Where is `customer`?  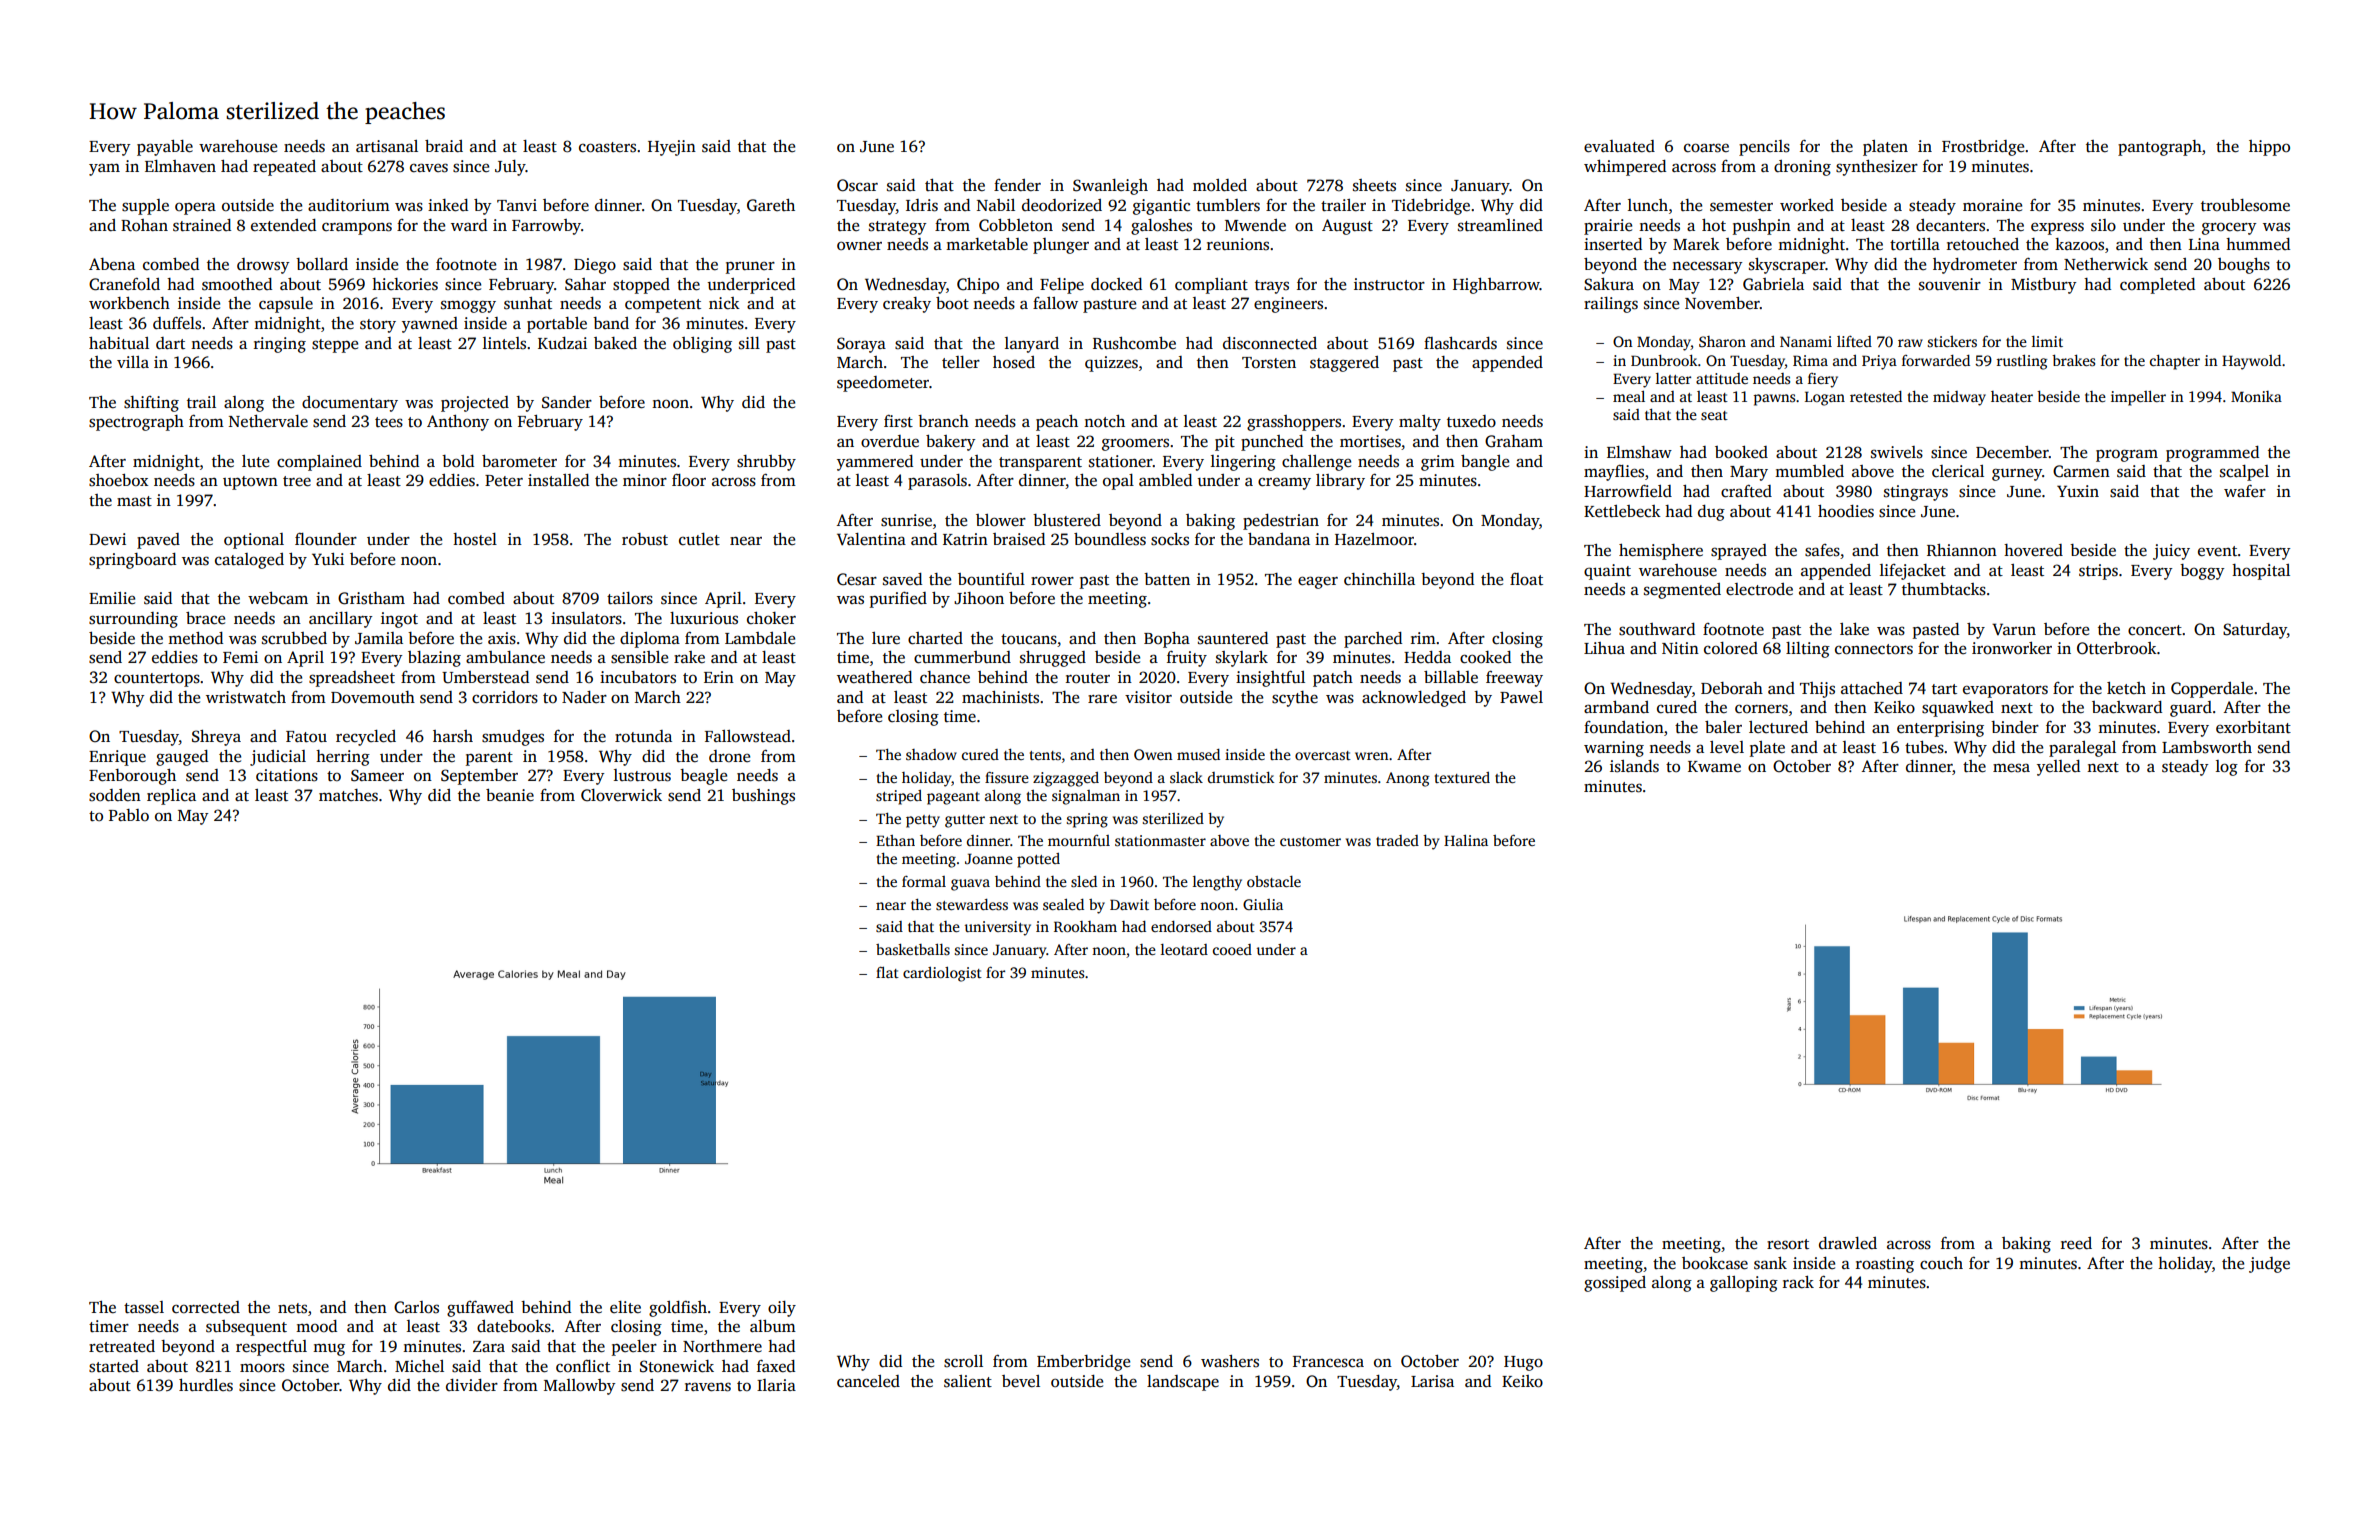 customer is located at coordinates (1310, 841).
